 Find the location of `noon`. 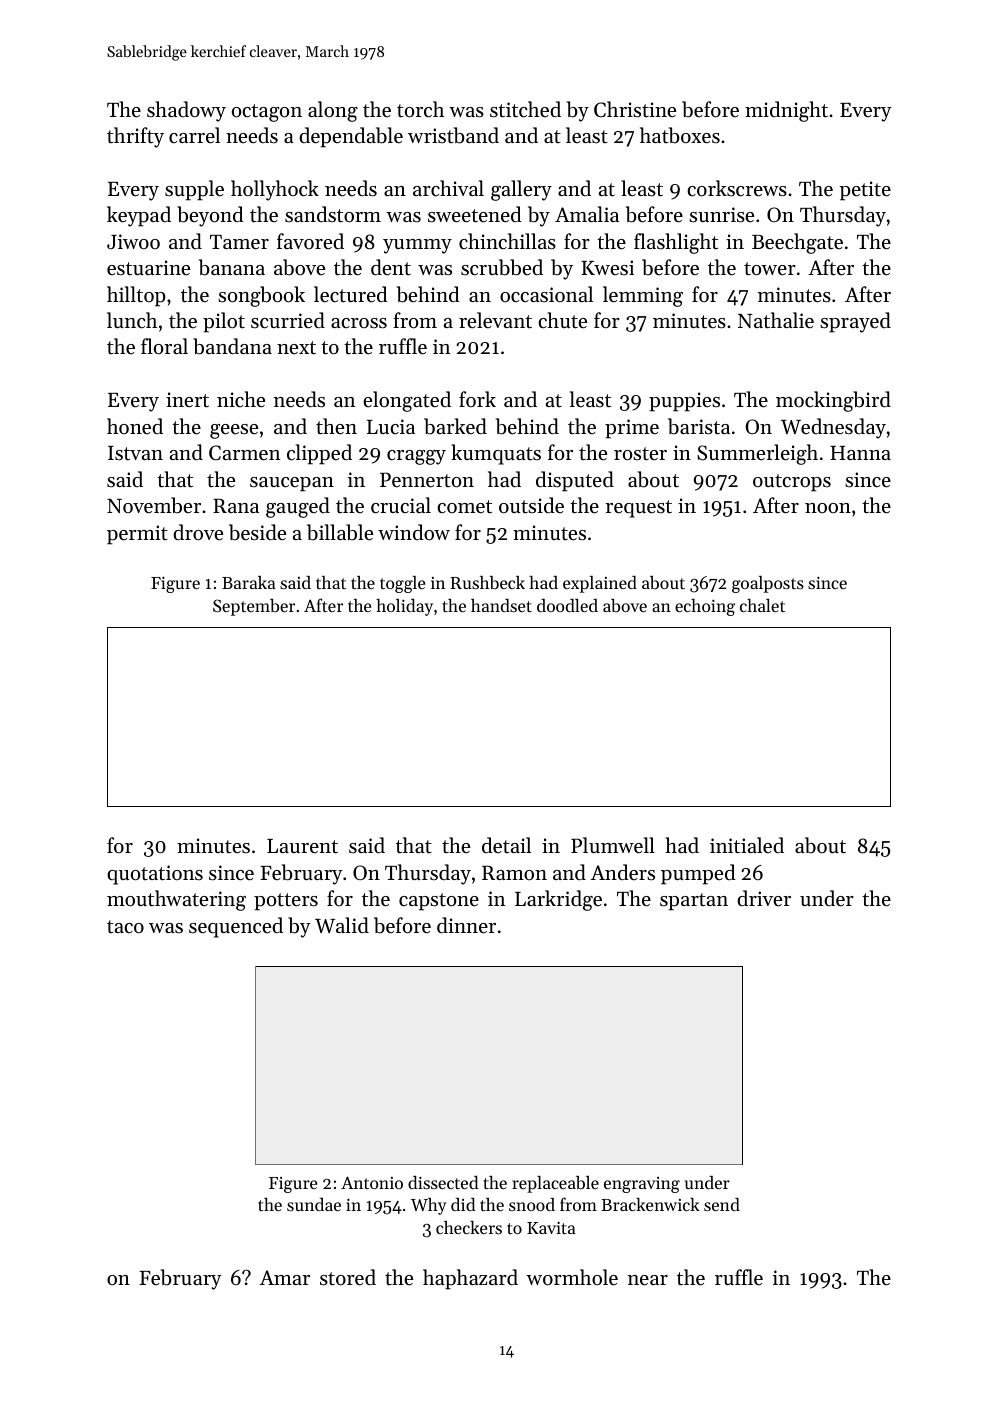

noon is located at coordinates (828, 508).
